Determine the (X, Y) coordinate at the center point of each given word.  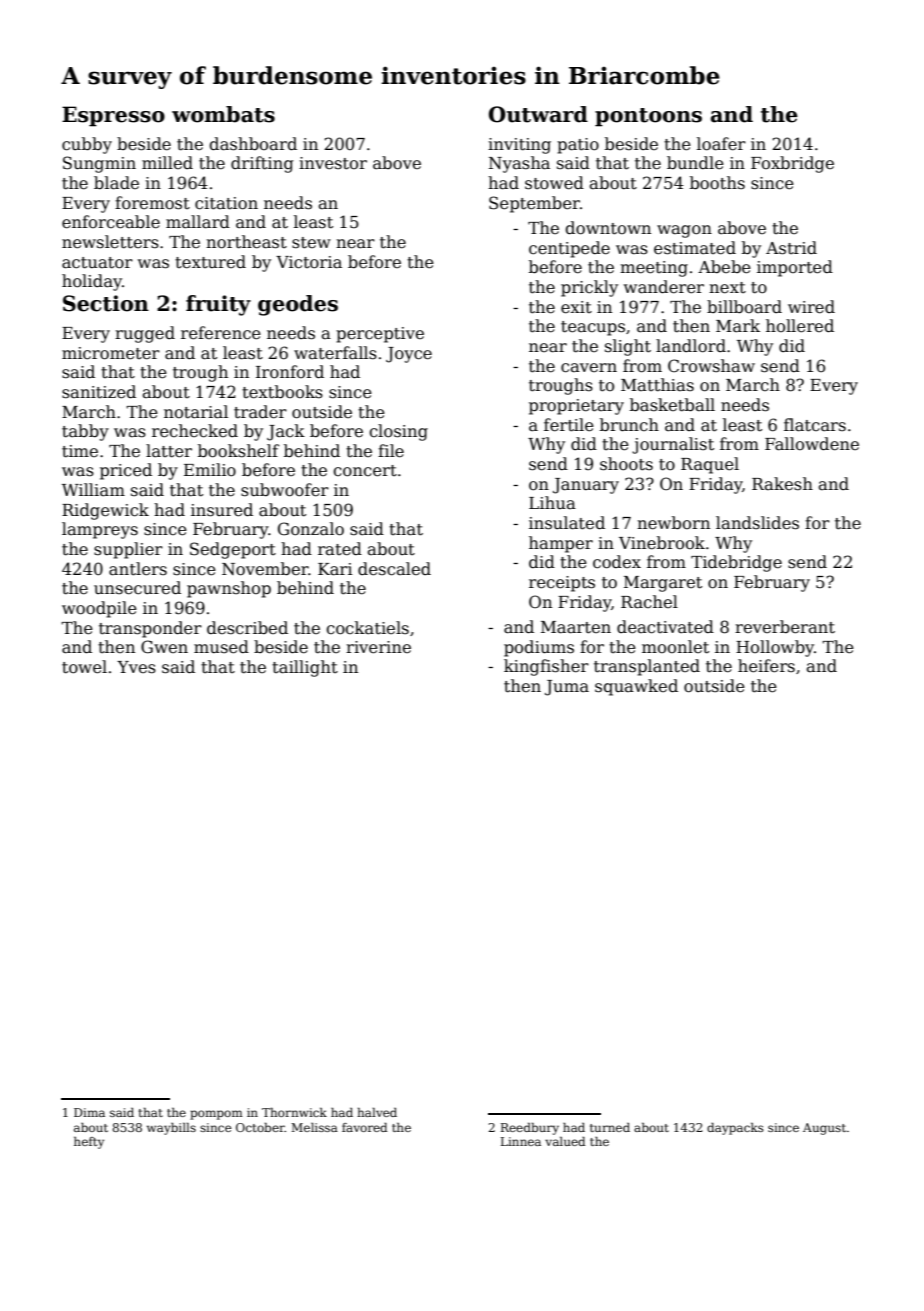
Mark (738, 326)
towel (84, 667)
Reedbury (530, 1129)
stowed (554, 183)
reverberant (785, 627)
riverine (378, 647)
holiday (92, 282)
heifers (766, 666)
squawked (636, 687)
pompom (216, 1115)
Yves (136, 667)
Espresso (113, 116)
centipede (569, 249)
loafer (721, 144)
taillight (305, 668)
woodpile (99, 609)
